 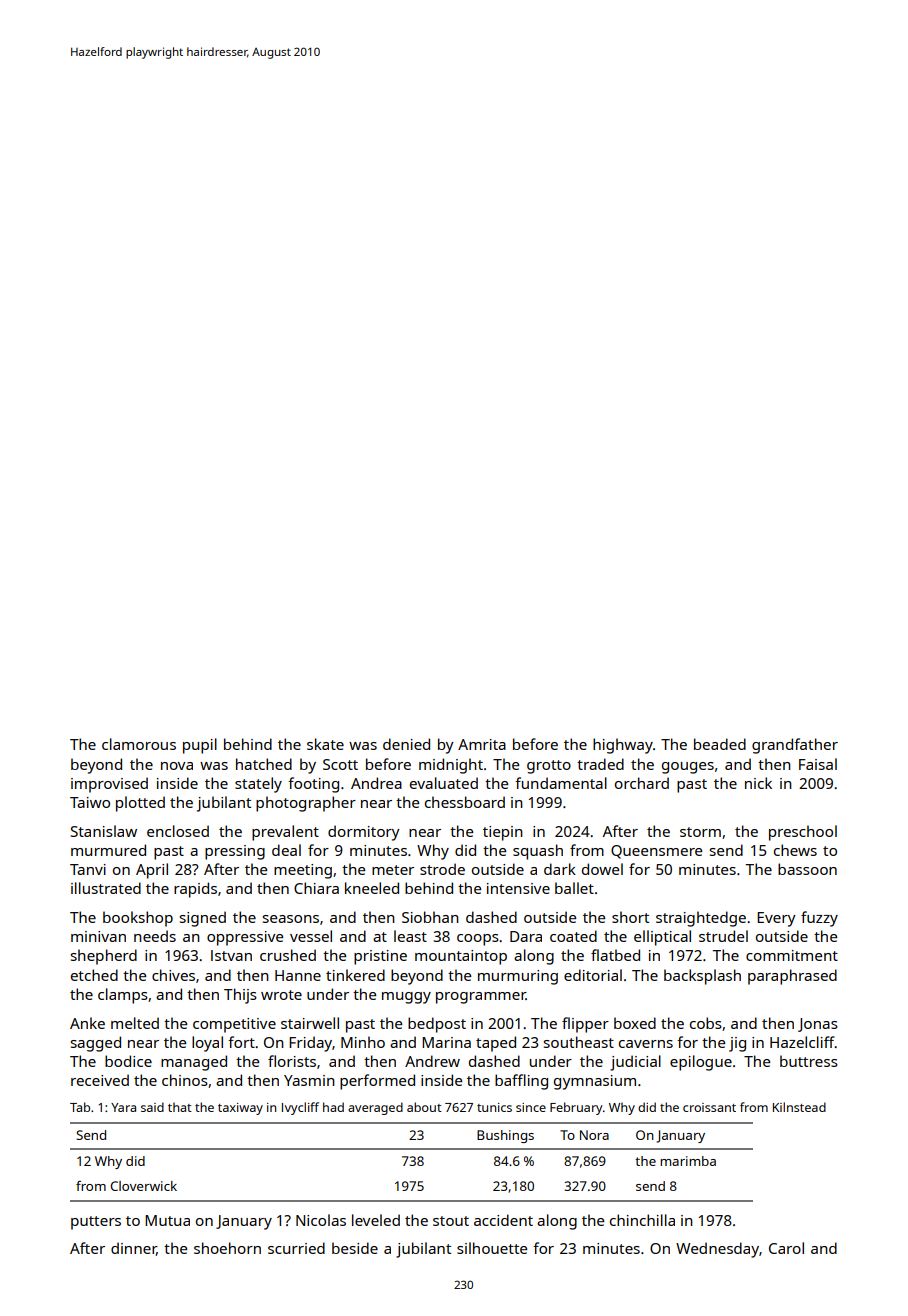 What do you see at coordinates (430, 917) in the screenshot?
I see `Siobhan` at bounding box center [430, 917].
